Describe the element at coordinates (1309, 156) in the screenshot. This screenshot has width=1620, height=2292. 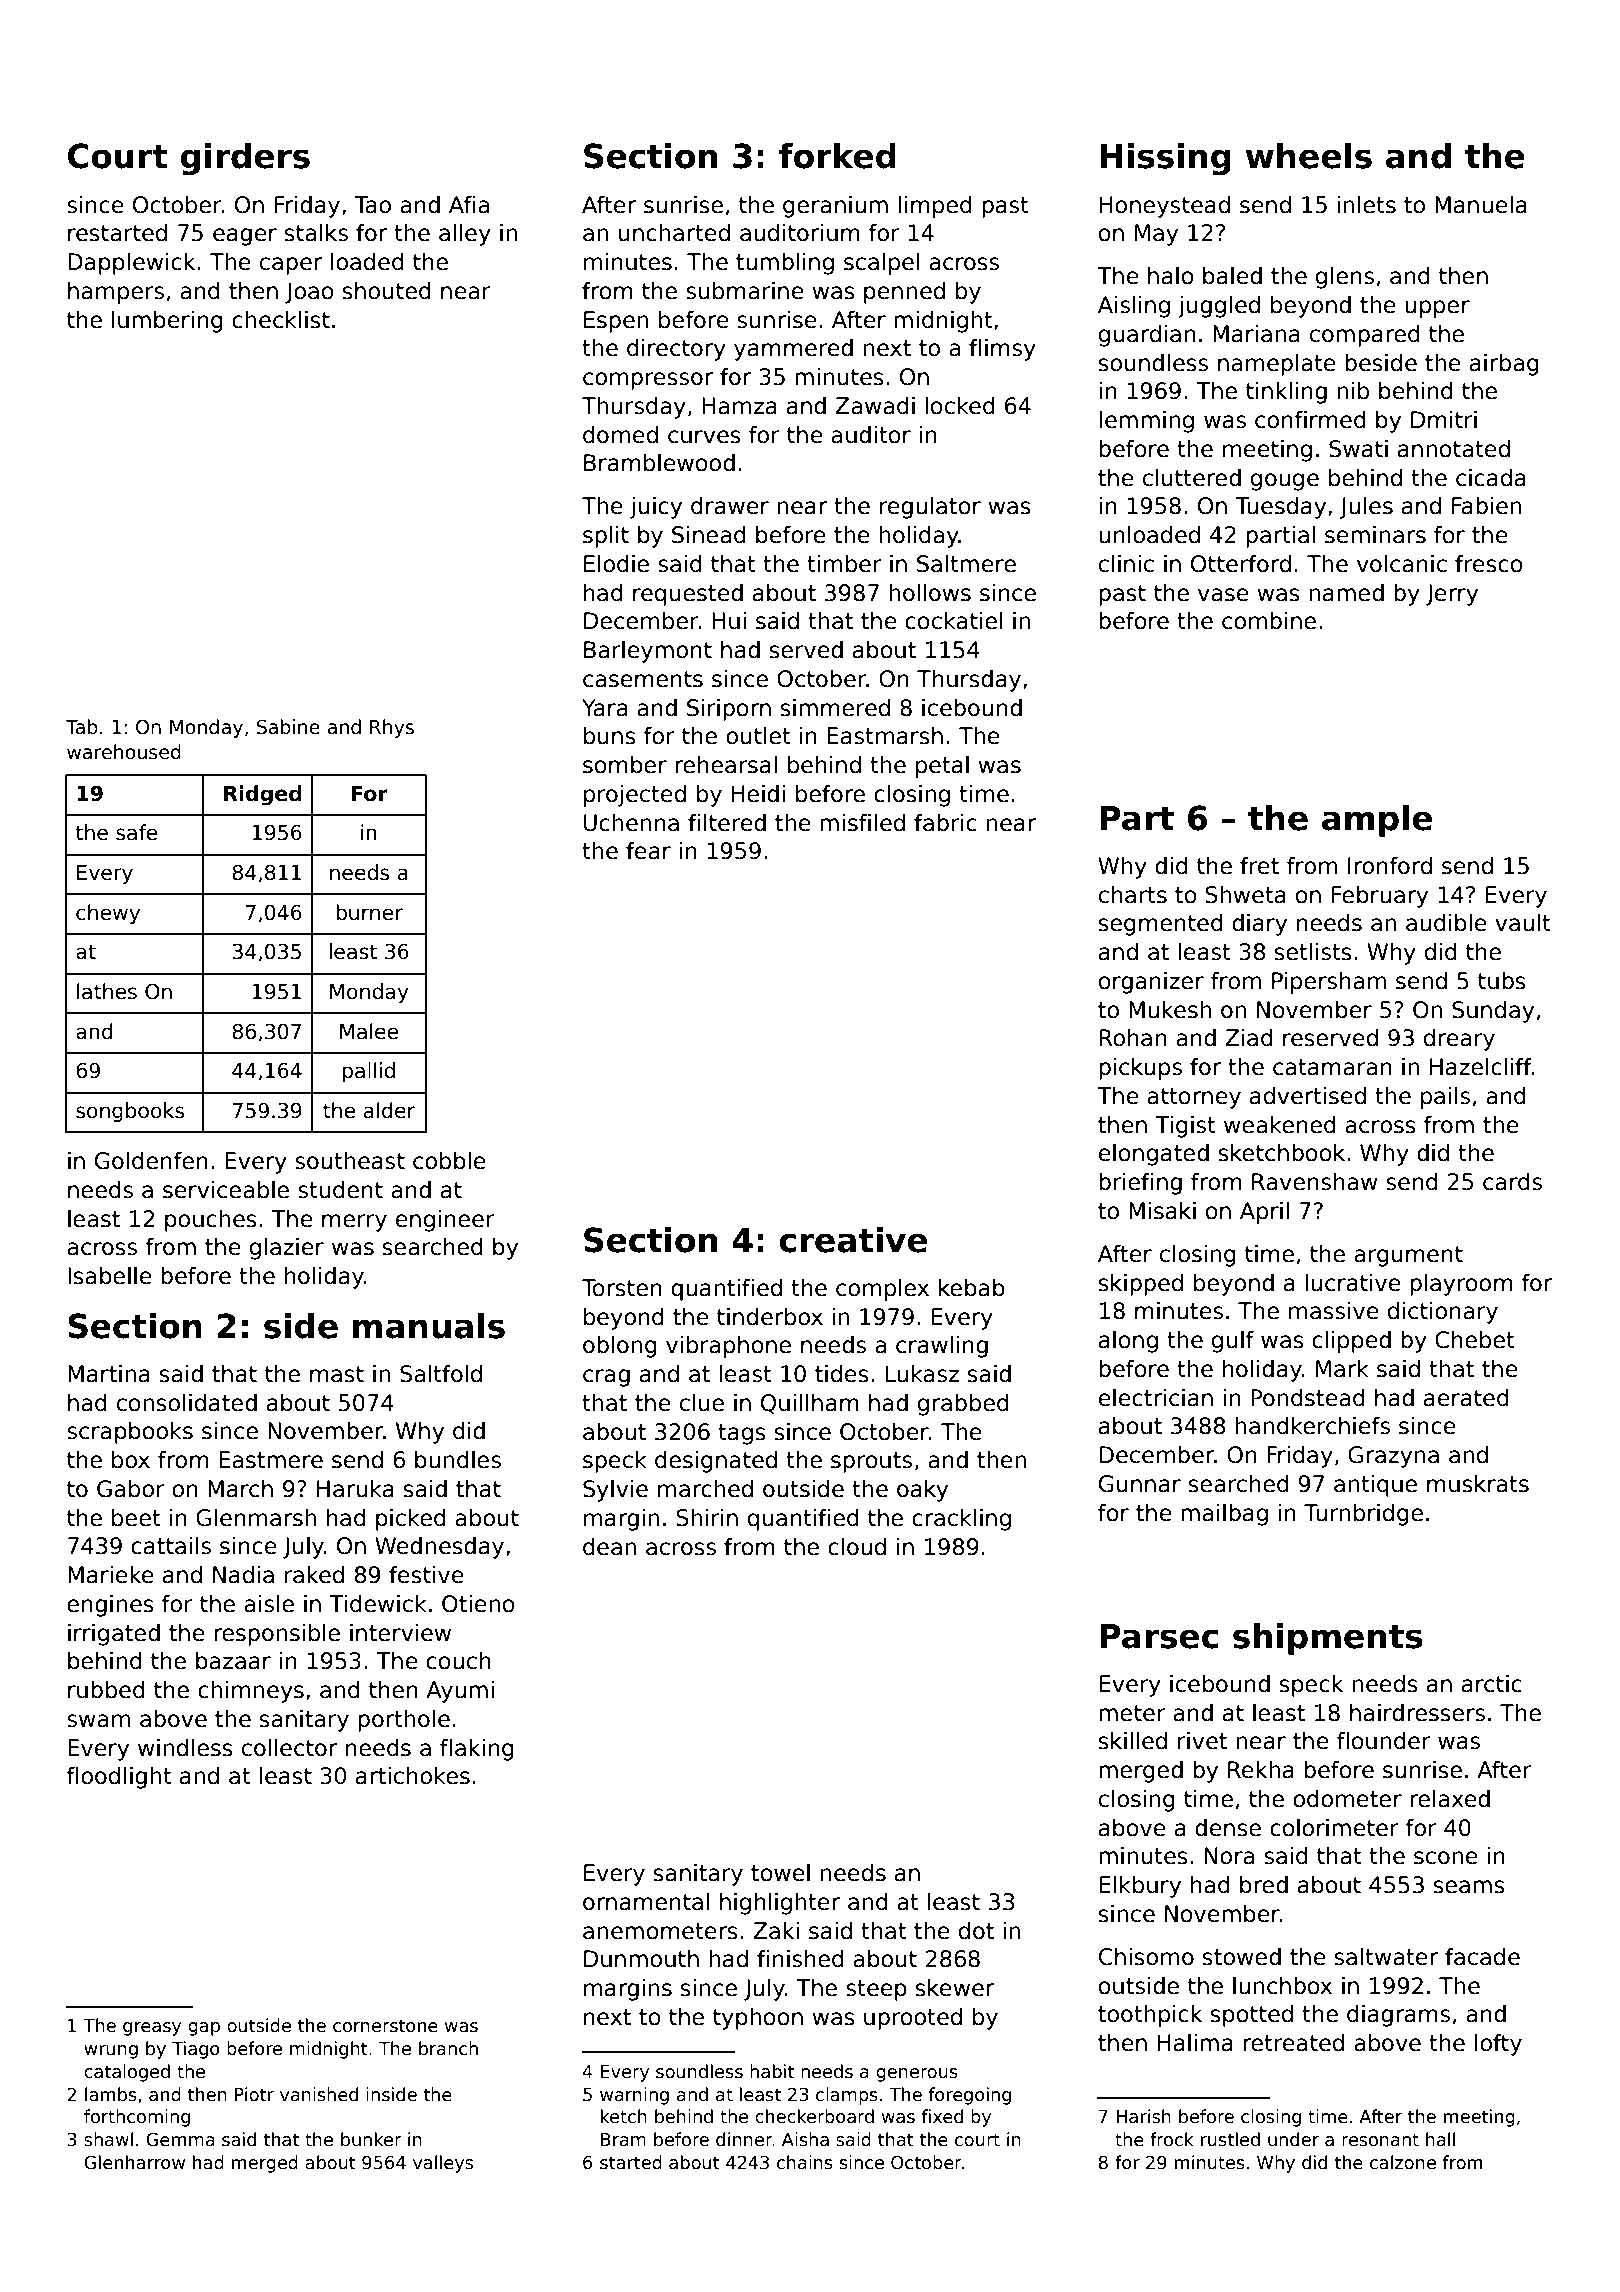
I see `wheels` at that location.
